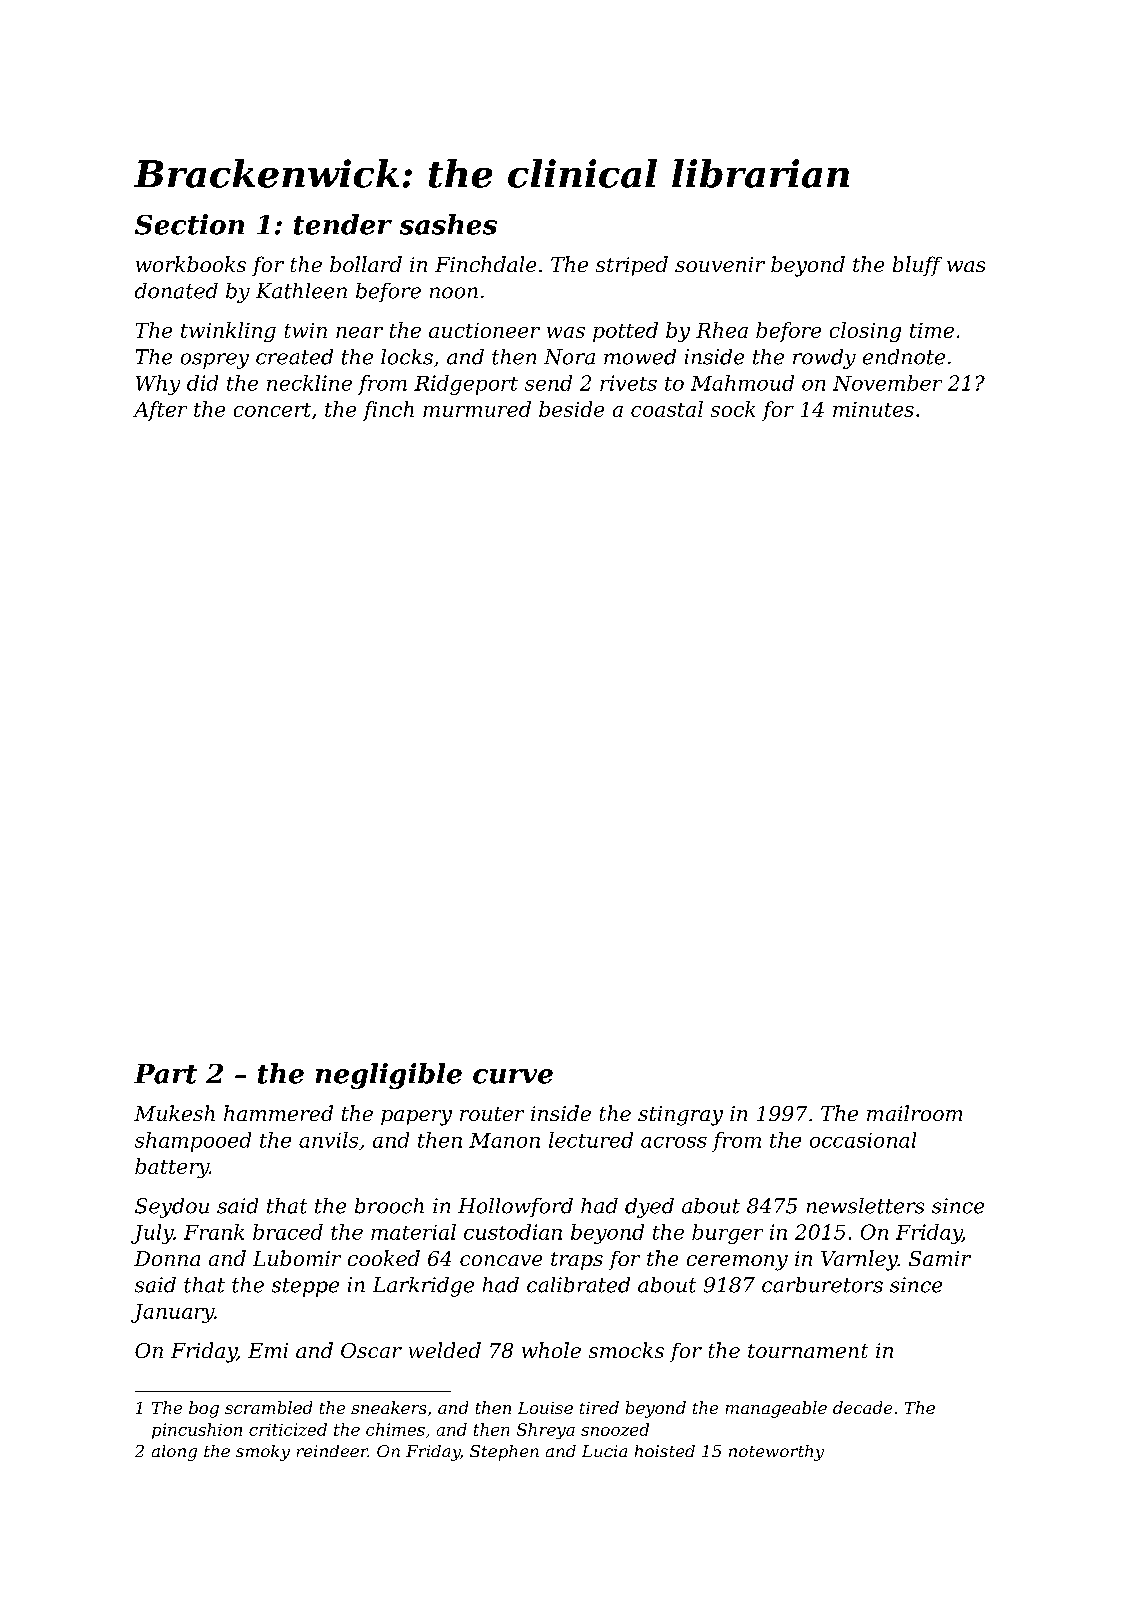  I want to click on Shreya, so click(546, 1431).
